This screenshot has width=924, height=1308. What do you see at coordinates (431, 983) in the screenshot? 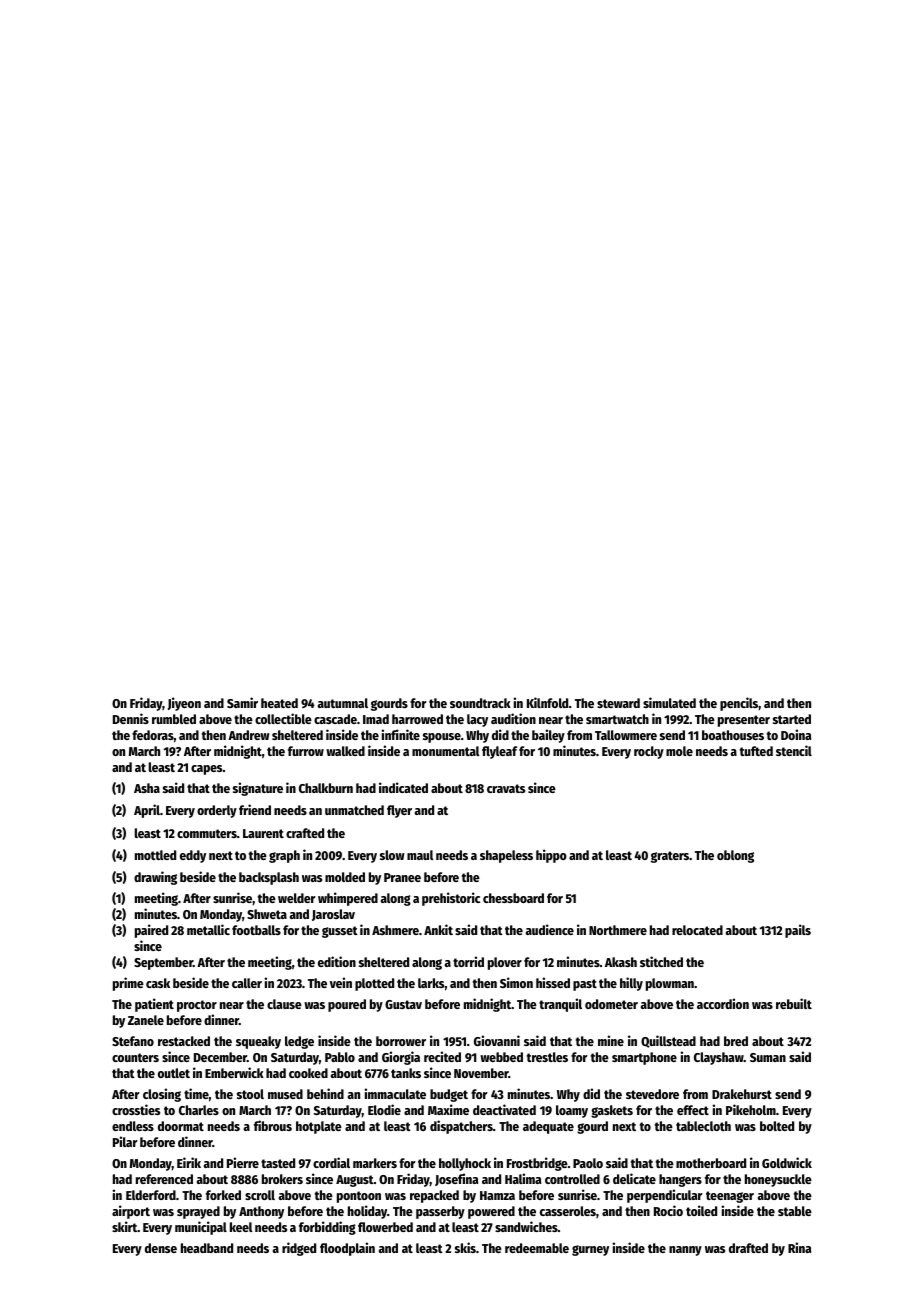
I see `larks` at bounding box center [431, 983].
